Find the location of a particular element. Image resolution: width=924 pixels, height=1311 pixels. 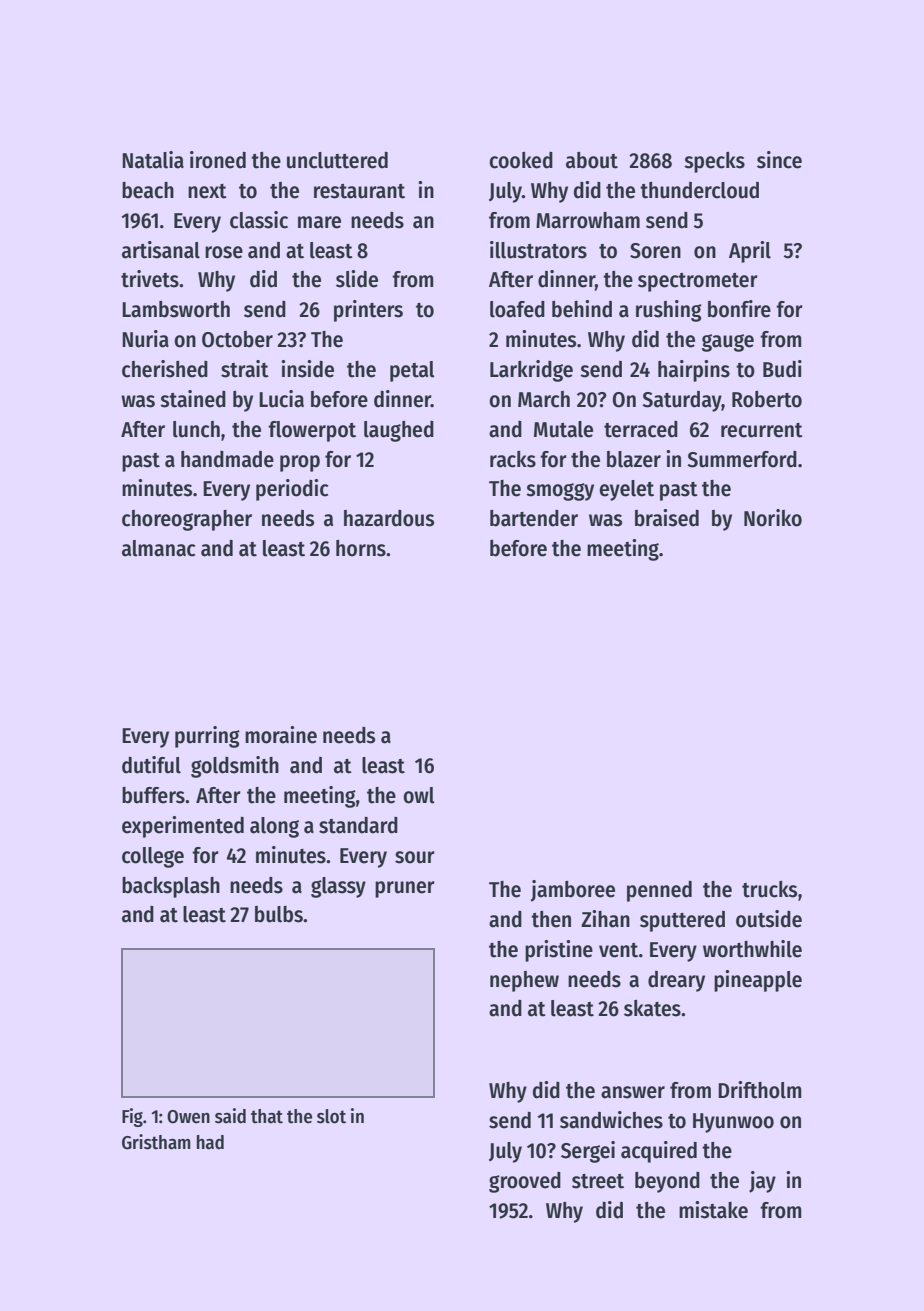

mare is located at coordinates (319, 222).
